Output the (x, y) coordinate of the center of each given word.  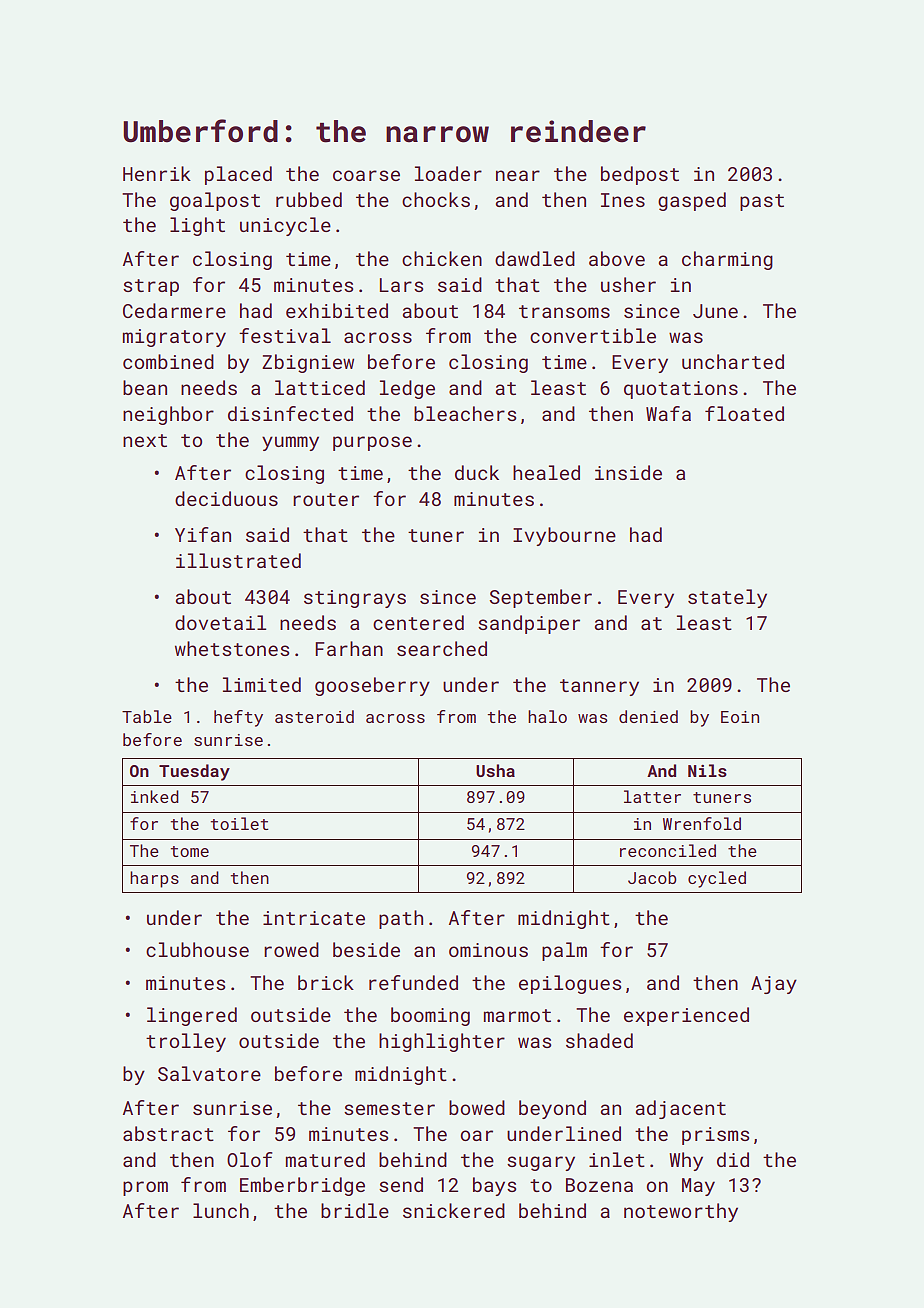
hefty (238, 718)
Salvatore (209, 1073)
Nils (707, 770)
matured (325, 1159)
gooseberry (372, 686)
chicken (442, 258)
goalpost (215, 201)
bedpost (640, 175)
